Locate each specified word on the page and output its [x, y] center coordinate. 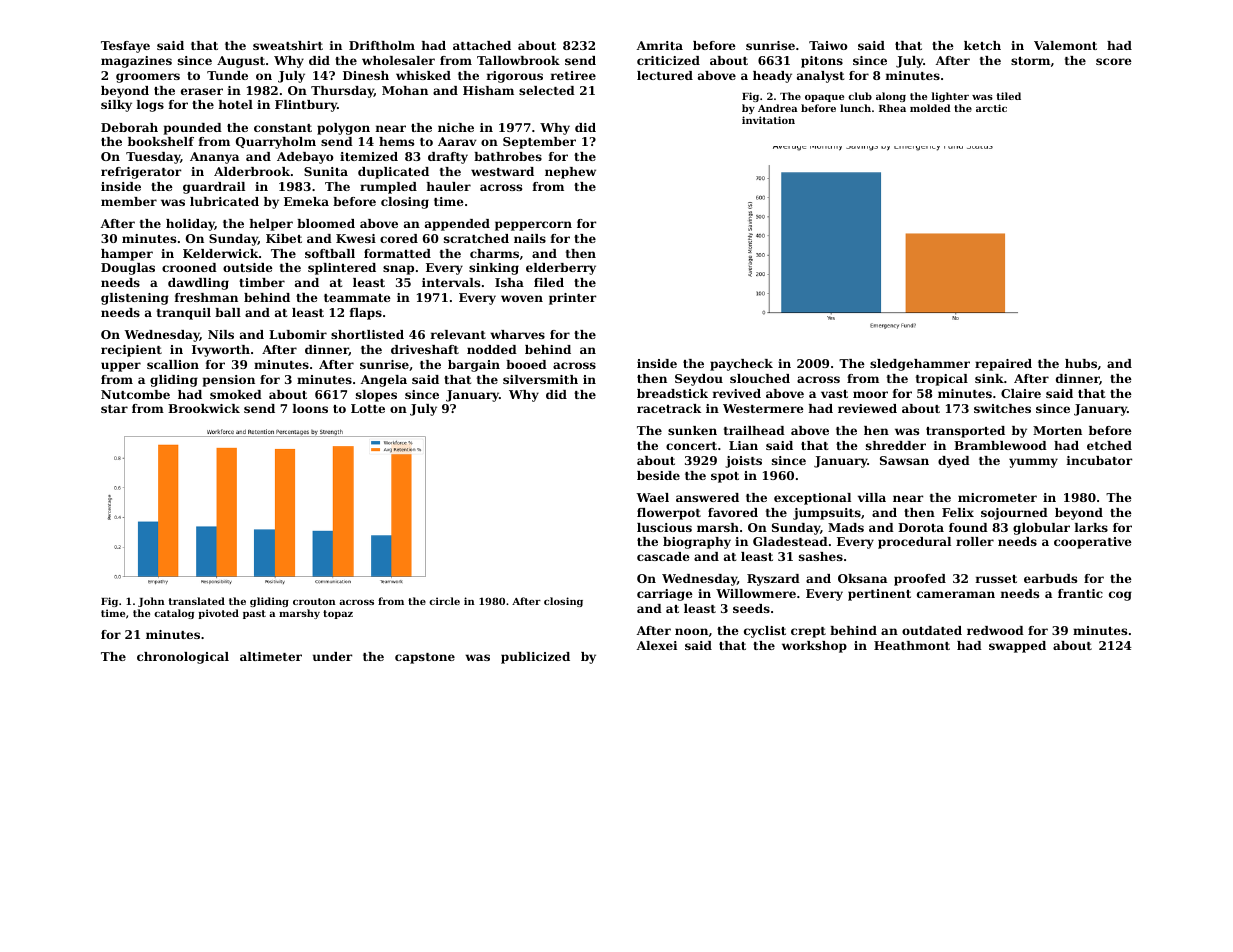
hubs [1081, 363]
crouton [314, 601]
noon [691, 631]
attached [482, 45]
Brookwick [204, 408]
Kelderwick [220, 253]
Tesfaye [125, 47]
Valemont [1065, 45]
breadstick [672, 393]
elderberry [561, 269]
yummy [1033, 463]
